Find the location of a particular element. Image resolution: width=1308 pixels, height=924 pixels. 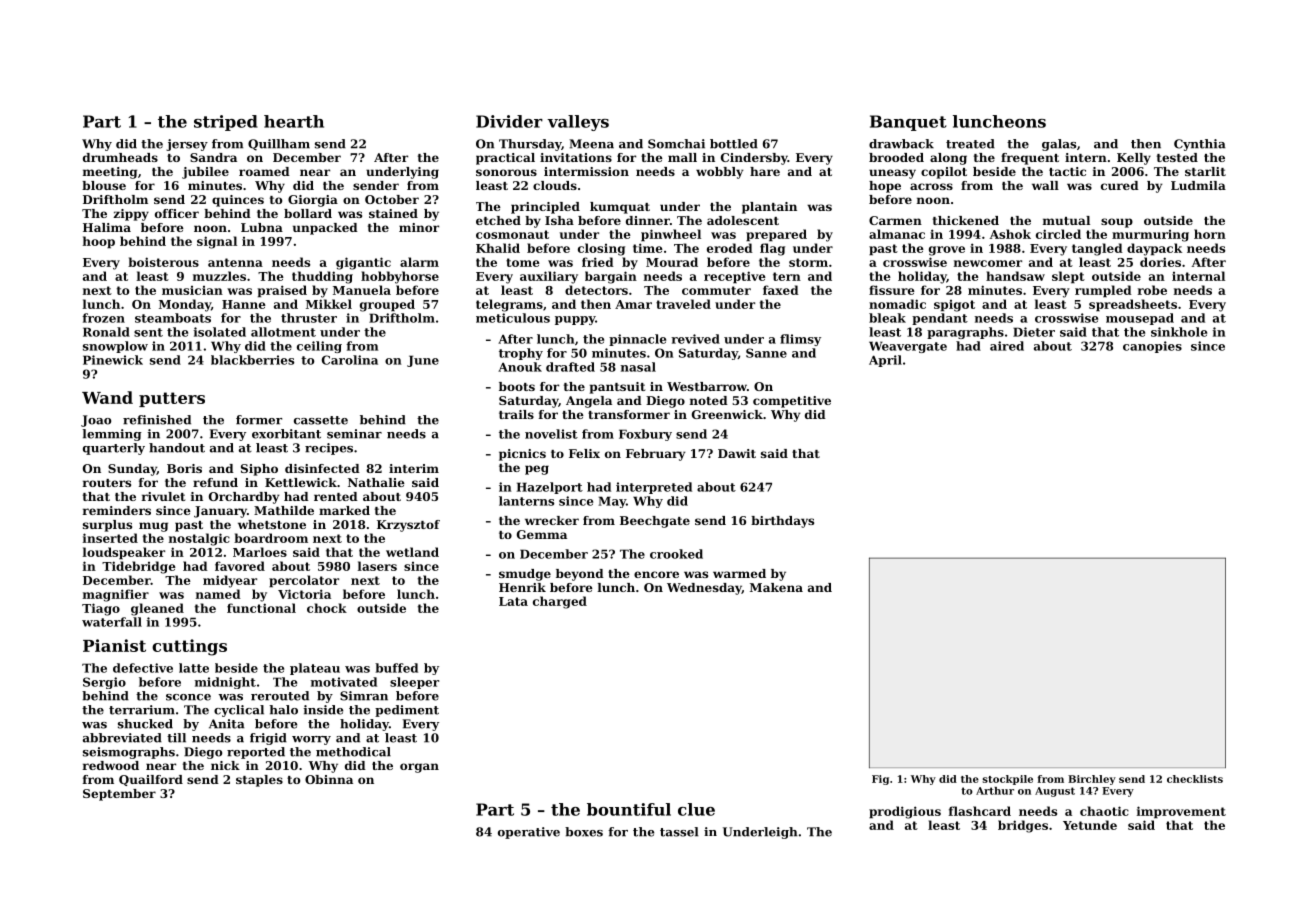

Cynthia is located at coordinates (1199, 145).
